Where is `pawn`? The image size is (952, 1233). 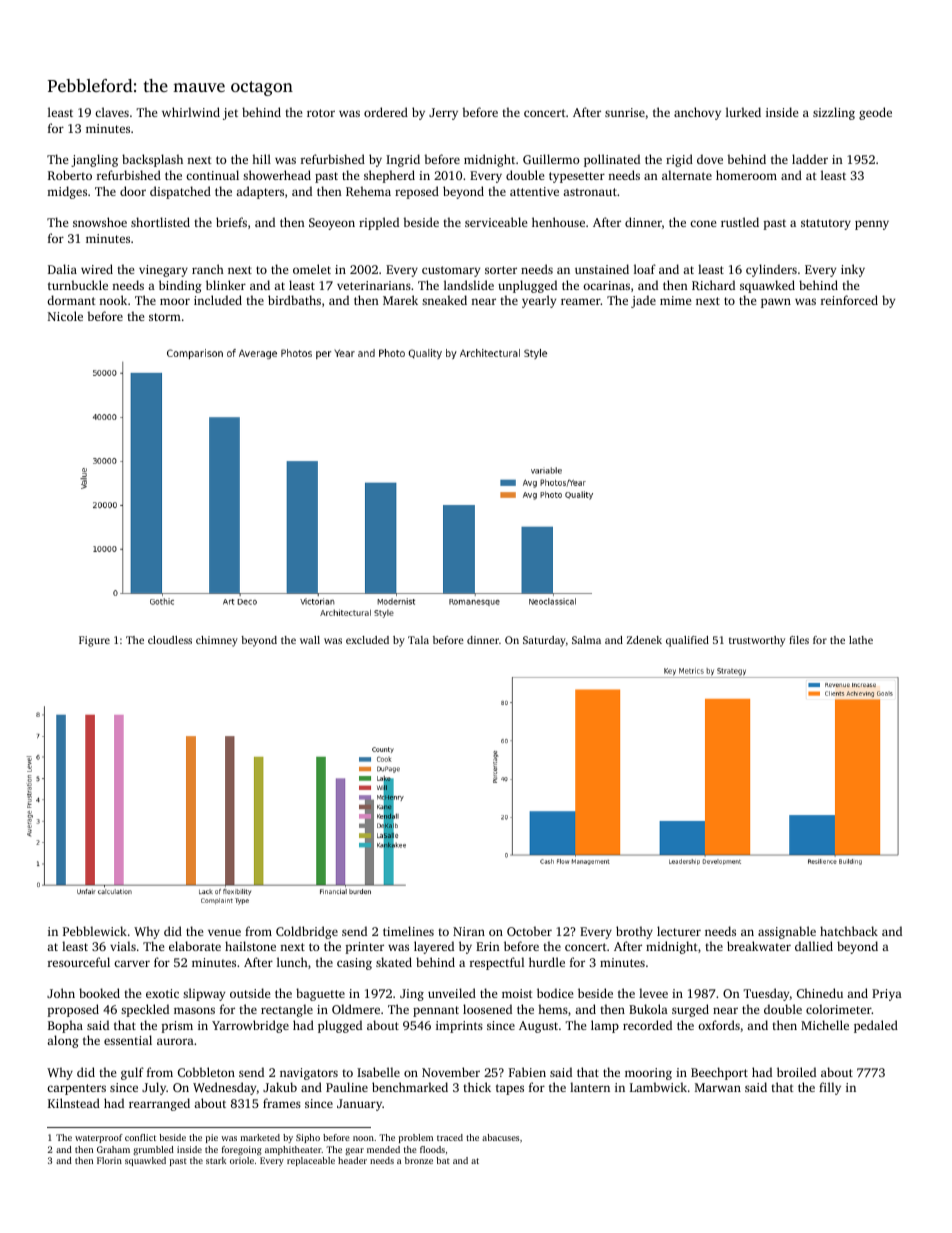 pawn is located at coordinates (776, 303).
